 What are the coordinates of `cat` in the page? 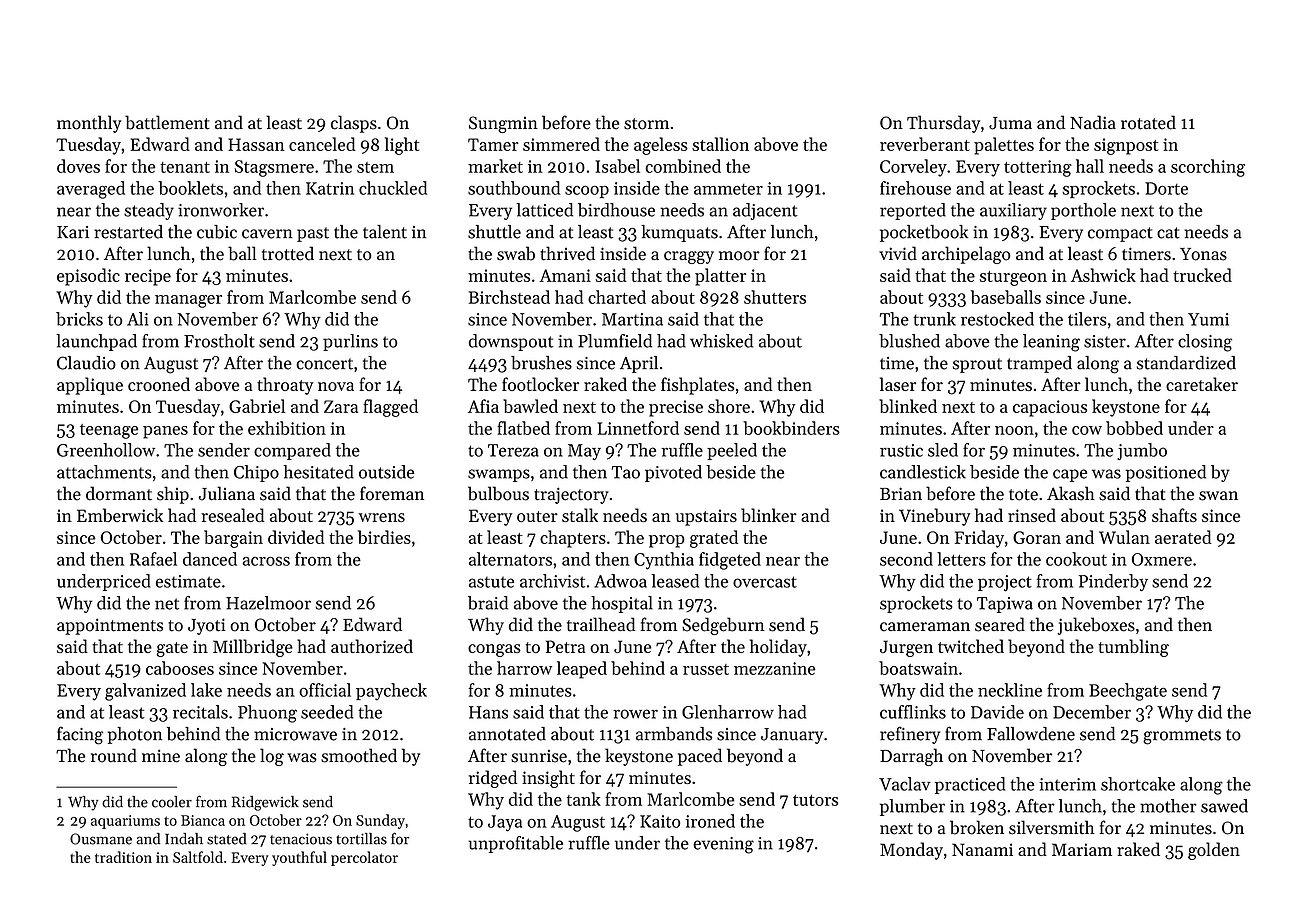 It's located at (1168, 233).
